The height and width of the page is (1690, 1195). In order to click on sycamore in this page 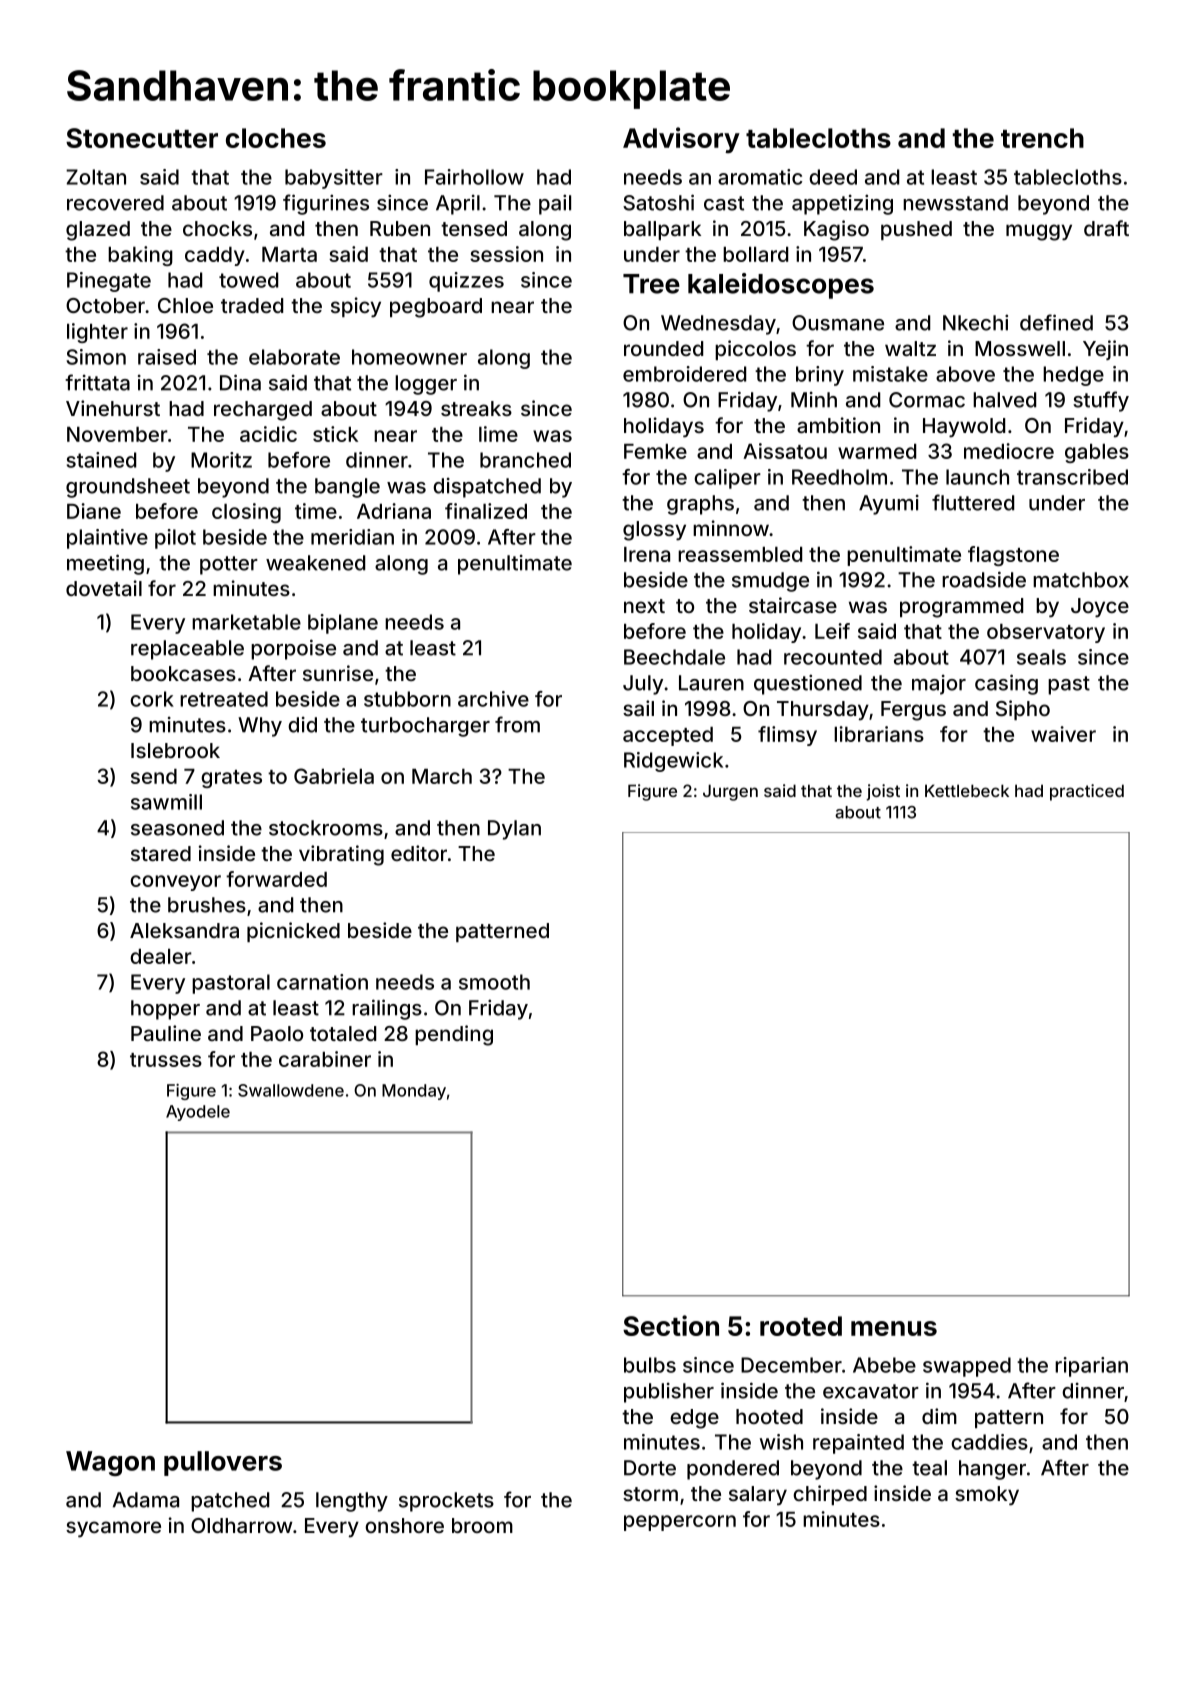, I will do `click(113, 1529)`.
